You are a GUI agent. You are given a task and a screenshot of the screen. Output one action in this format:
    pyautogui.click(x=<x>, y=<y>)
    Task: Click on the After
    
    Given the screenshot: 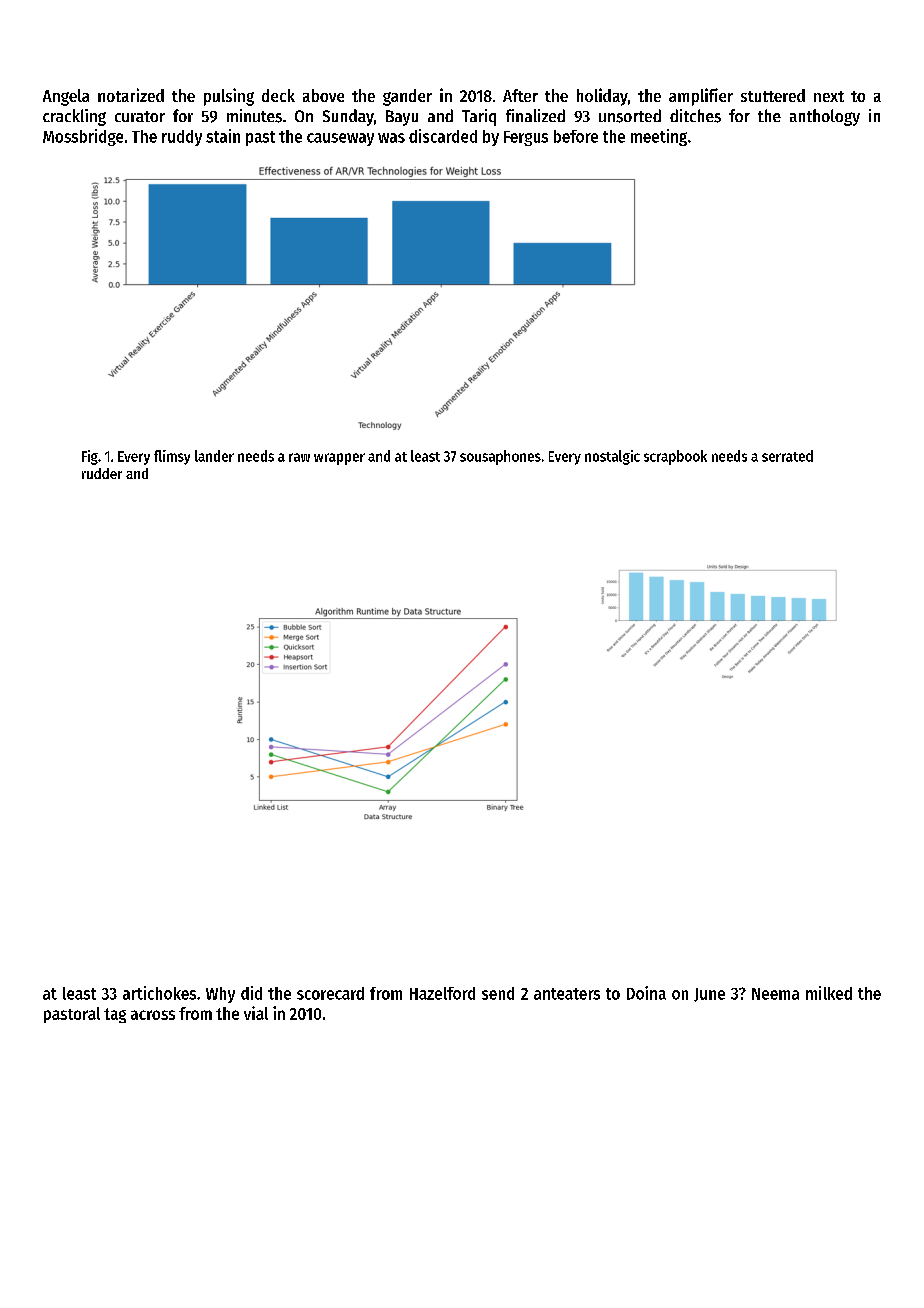 What is the action you would take?
    pyautogui.click(x=520, y=95)
